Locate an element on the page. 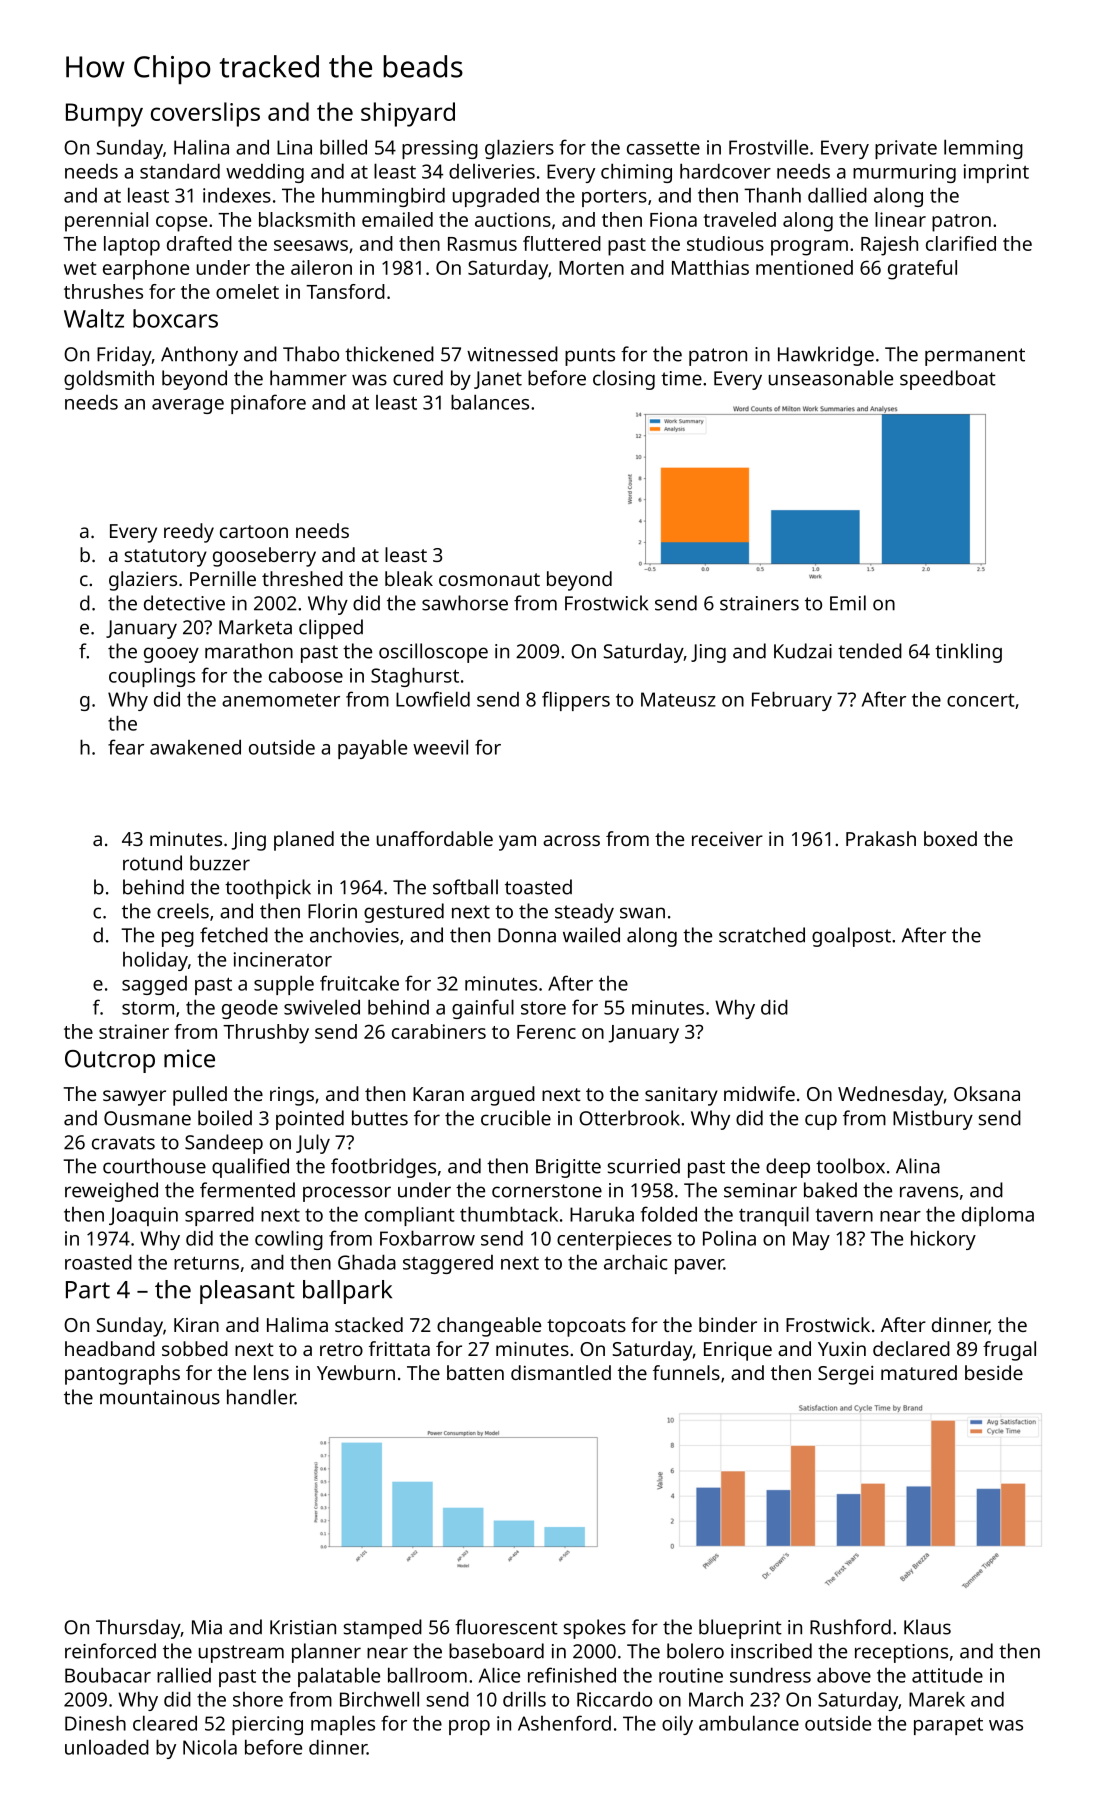 This page has height=1820, width=1105. pantographs is located at coordinates (122, 1375).
